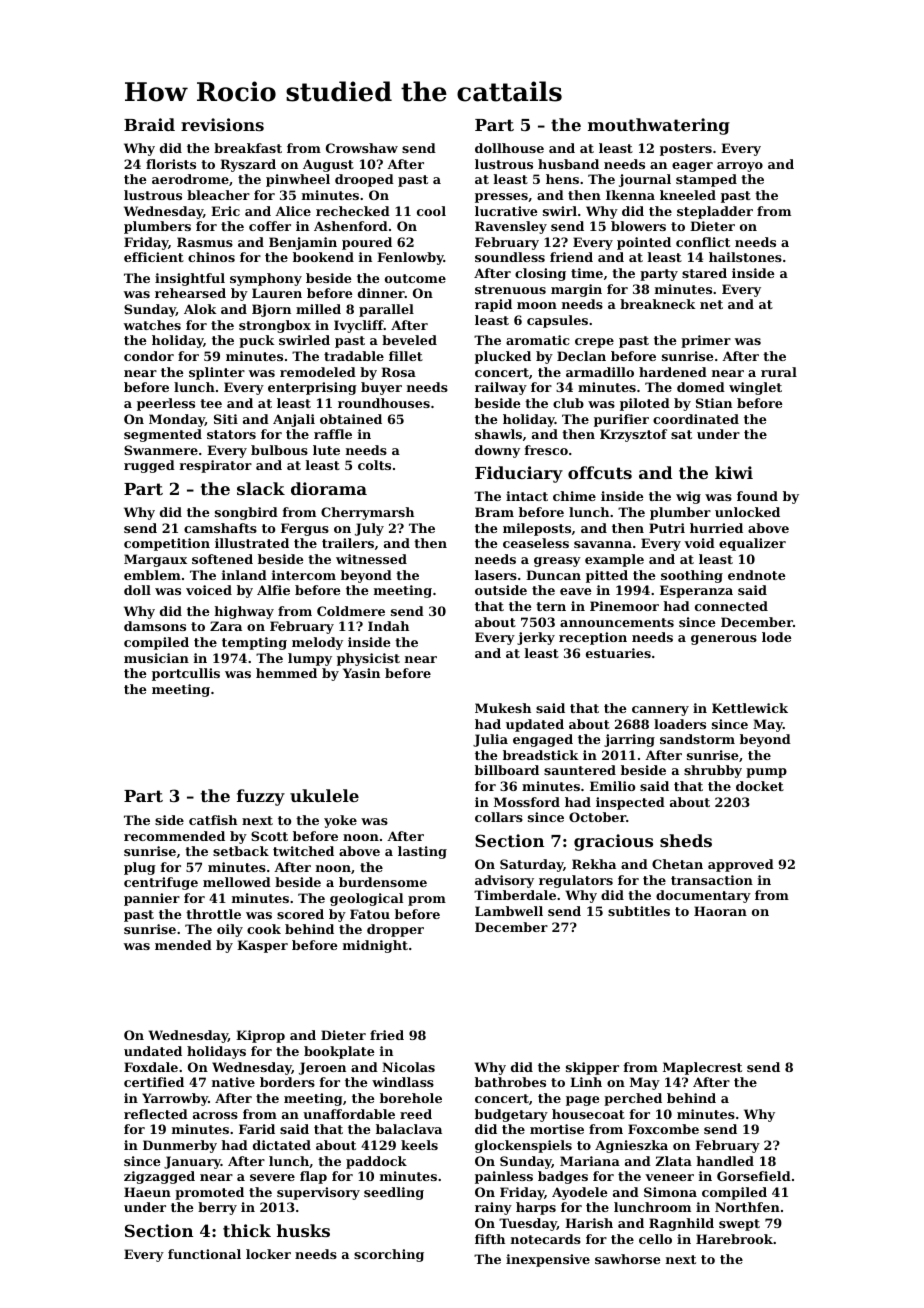  I want to click on approved, so click(741, 865).
